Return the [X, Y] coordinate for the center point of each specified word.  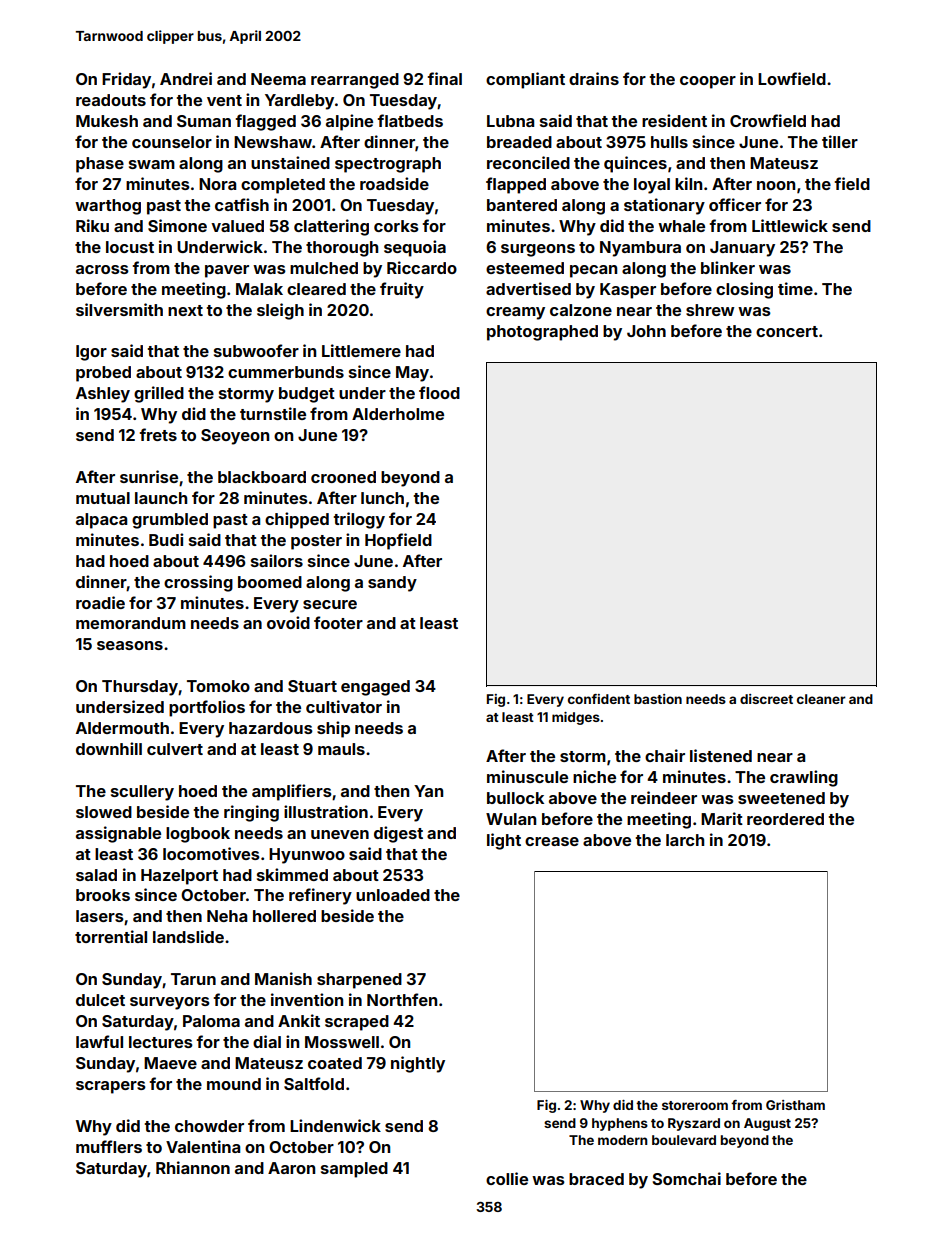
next [185, 310]
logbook [198, 835]
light [504, 841]
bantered [522, 205]
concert [787, 331]
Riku [92, 225]
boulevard [684, 1140]
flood [439, 392]
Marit [722, 818]
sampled [354, 1170]
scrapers [111, 1087]
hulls [669, 142]
